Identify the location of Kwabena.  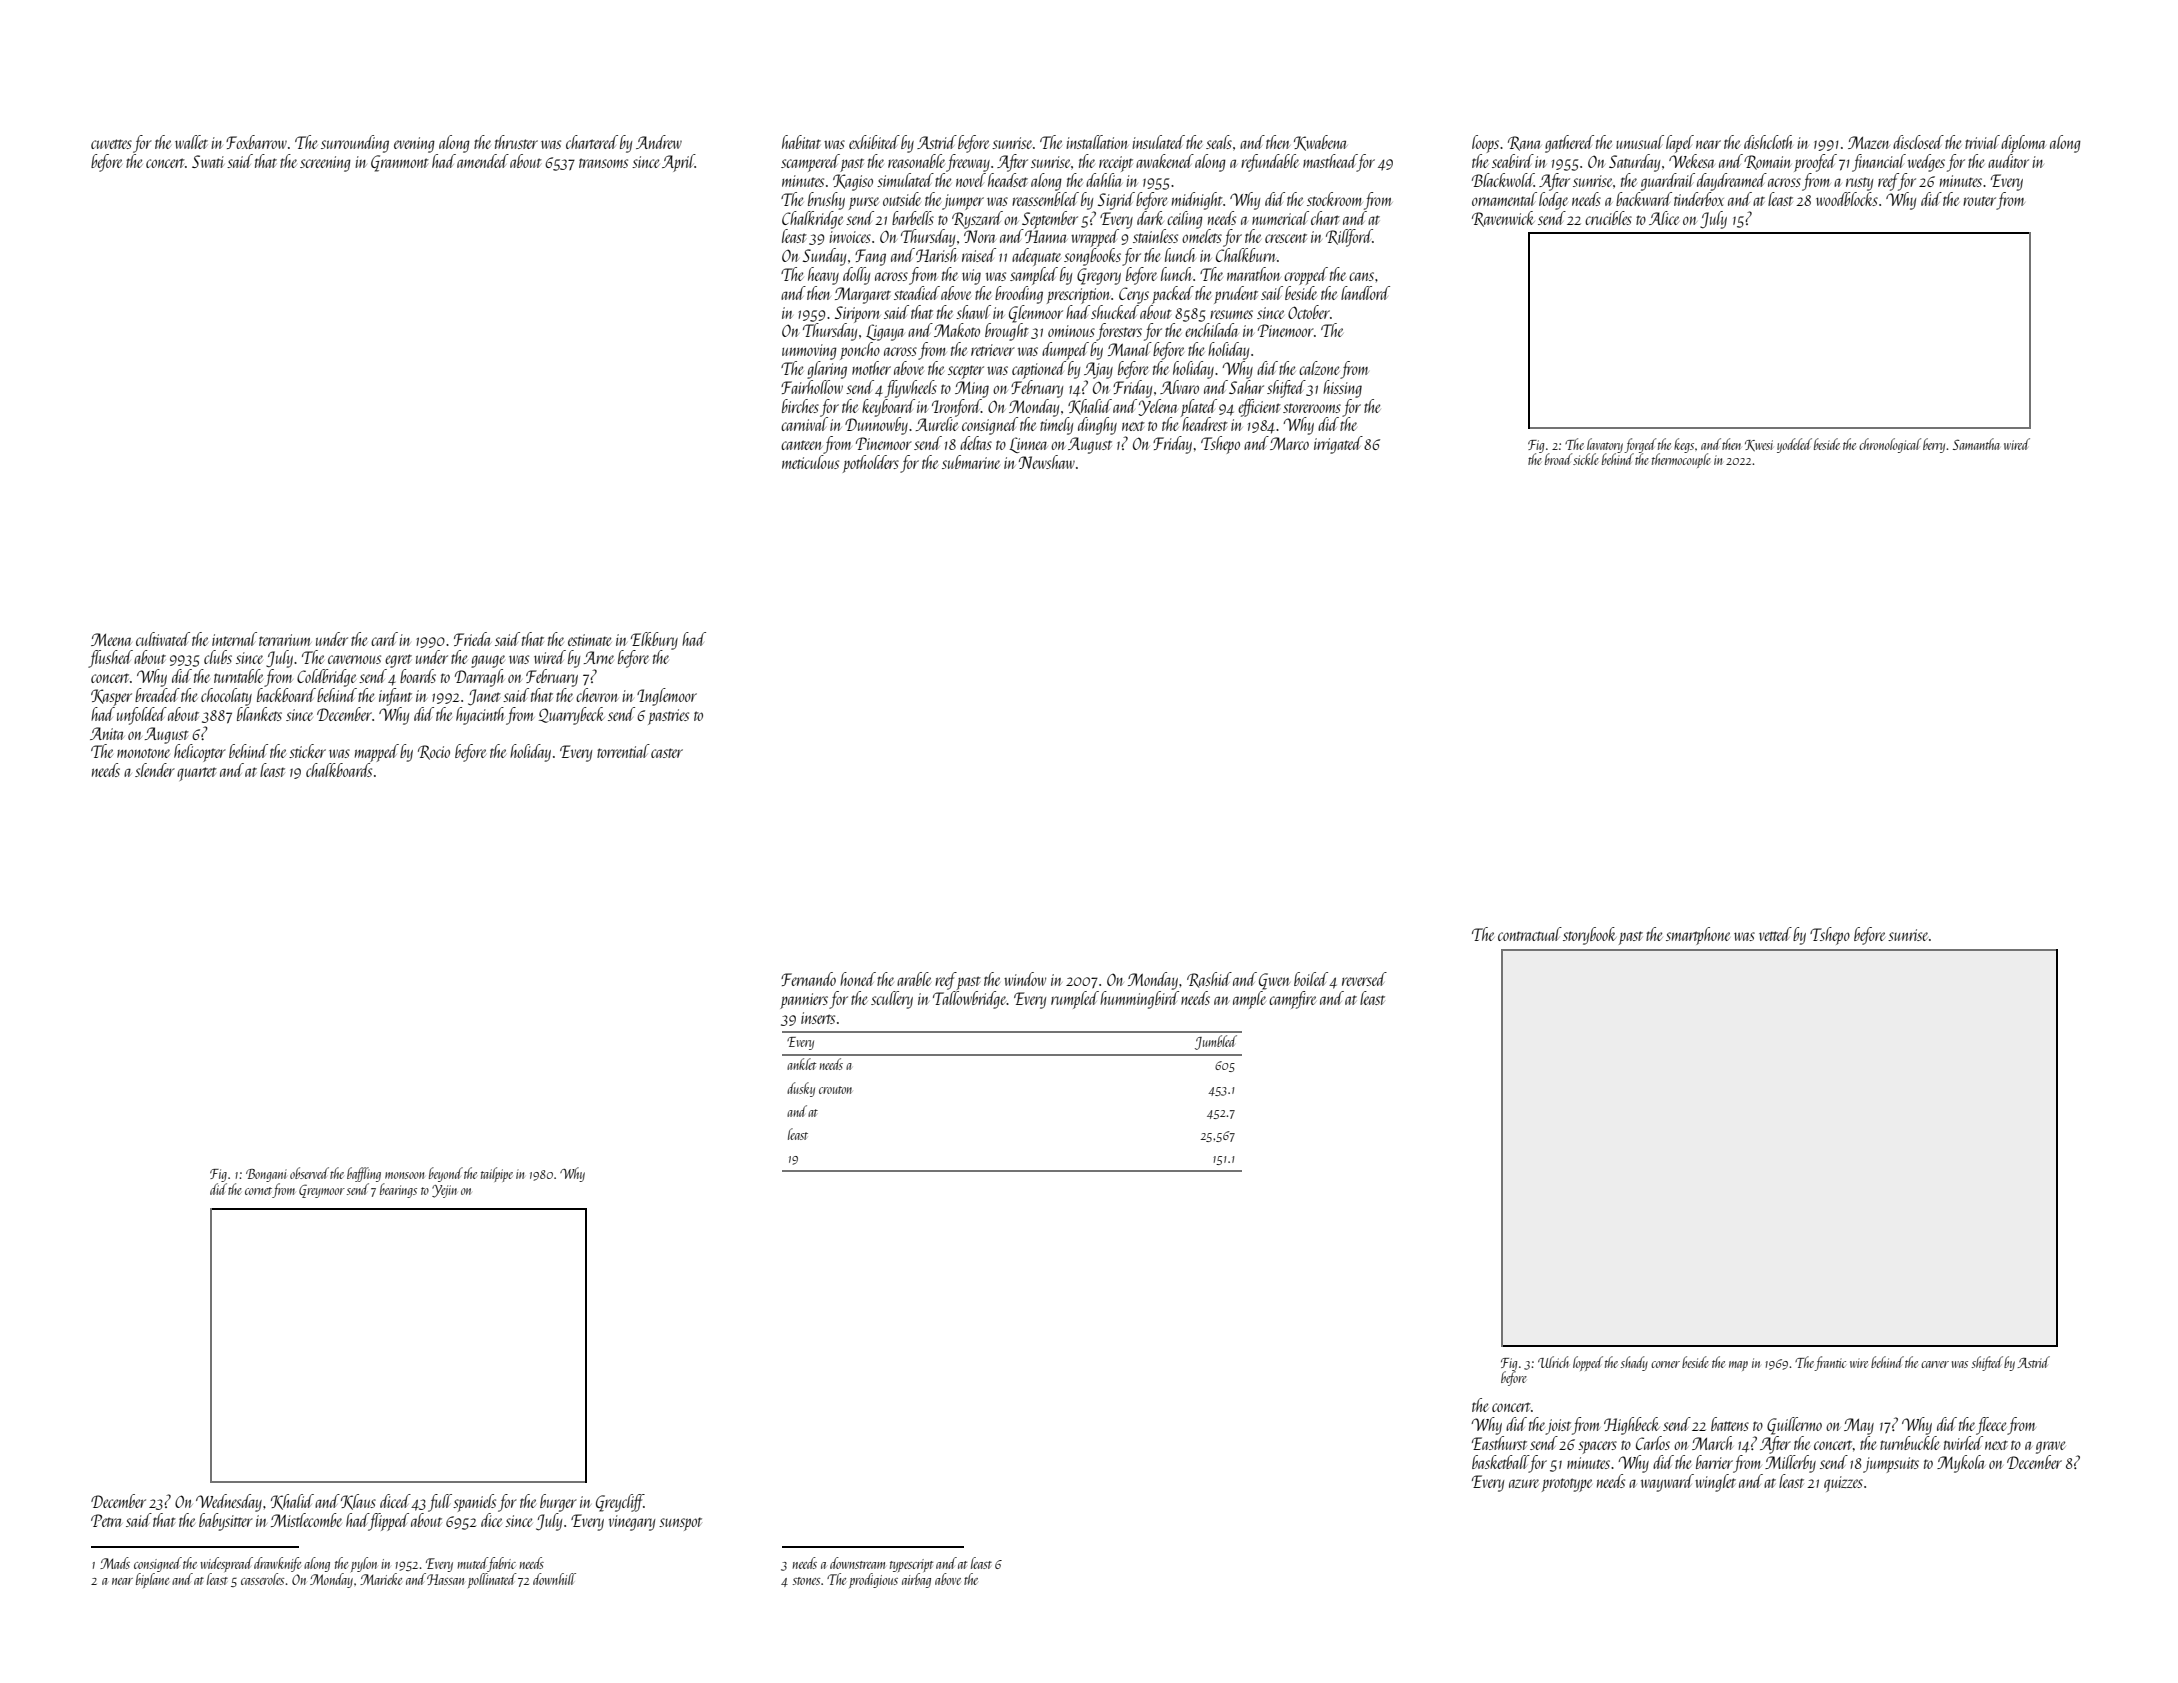
(1320, 143).
